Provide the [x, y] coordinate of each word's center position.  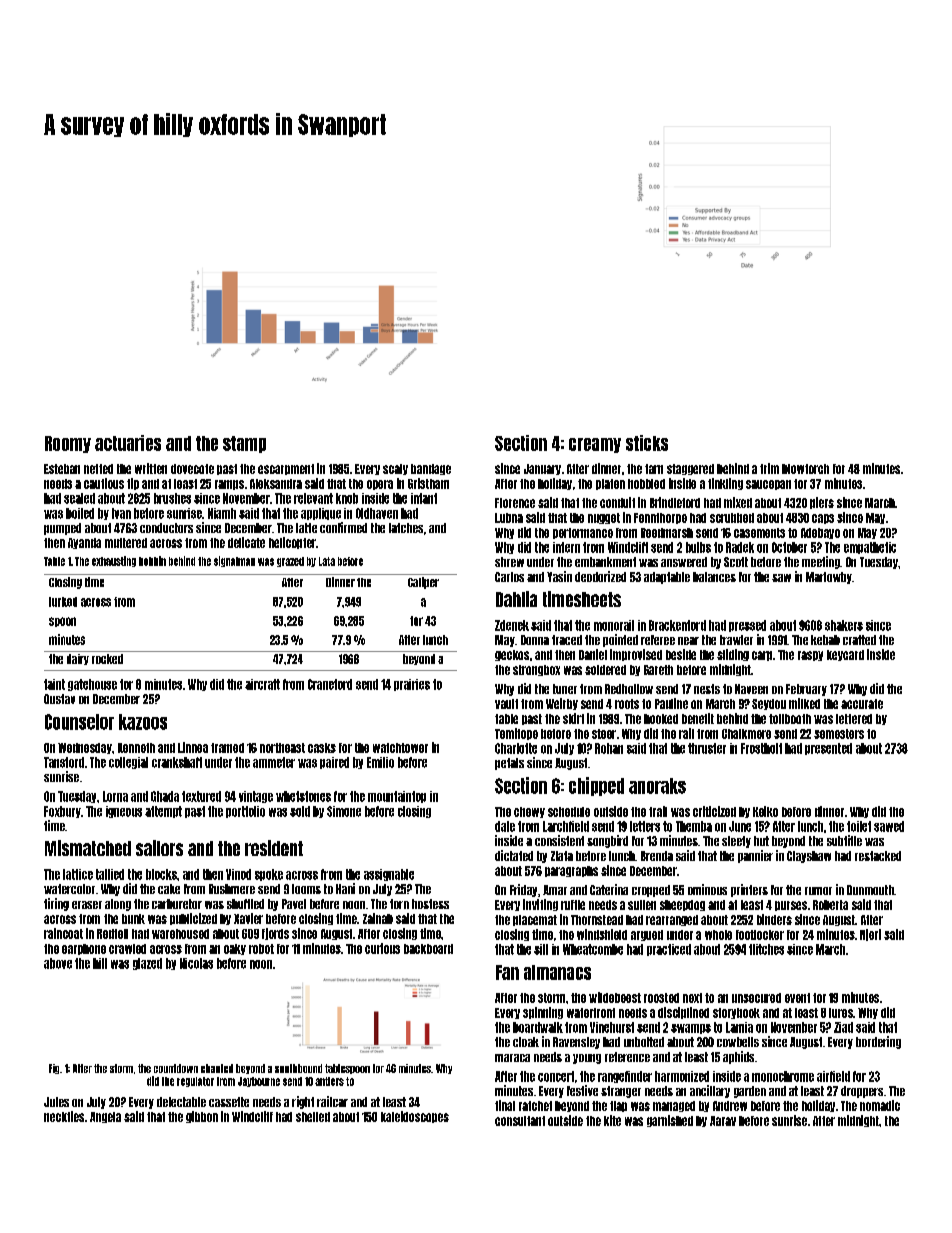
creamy [595, 445]
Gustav [59, 699]
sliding [733, 655]
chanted [217, 1068]
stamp [244, 444]
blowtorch [805, 469]
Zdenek [512, 625]
